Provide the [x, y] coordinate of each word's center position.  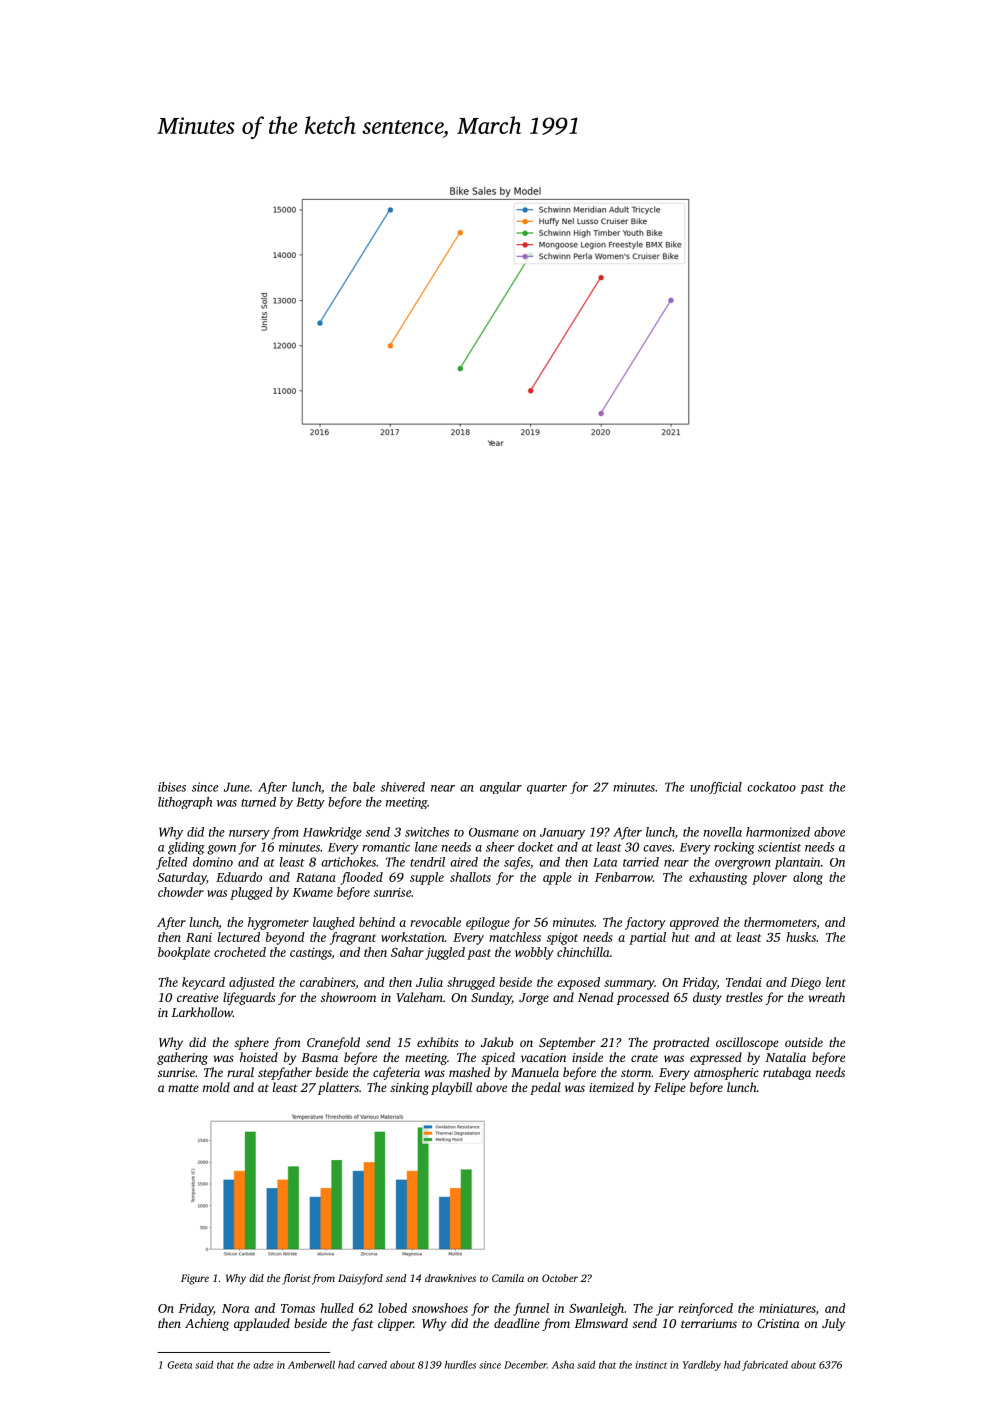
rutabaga [787, 1073]
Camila [508, 1278]
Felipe [670, 1088]
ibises [172, 787]
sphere [251, 1043]
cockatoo [771, 787]
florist [296, 1279]
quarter [547, 789]
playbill [451, 1088]
